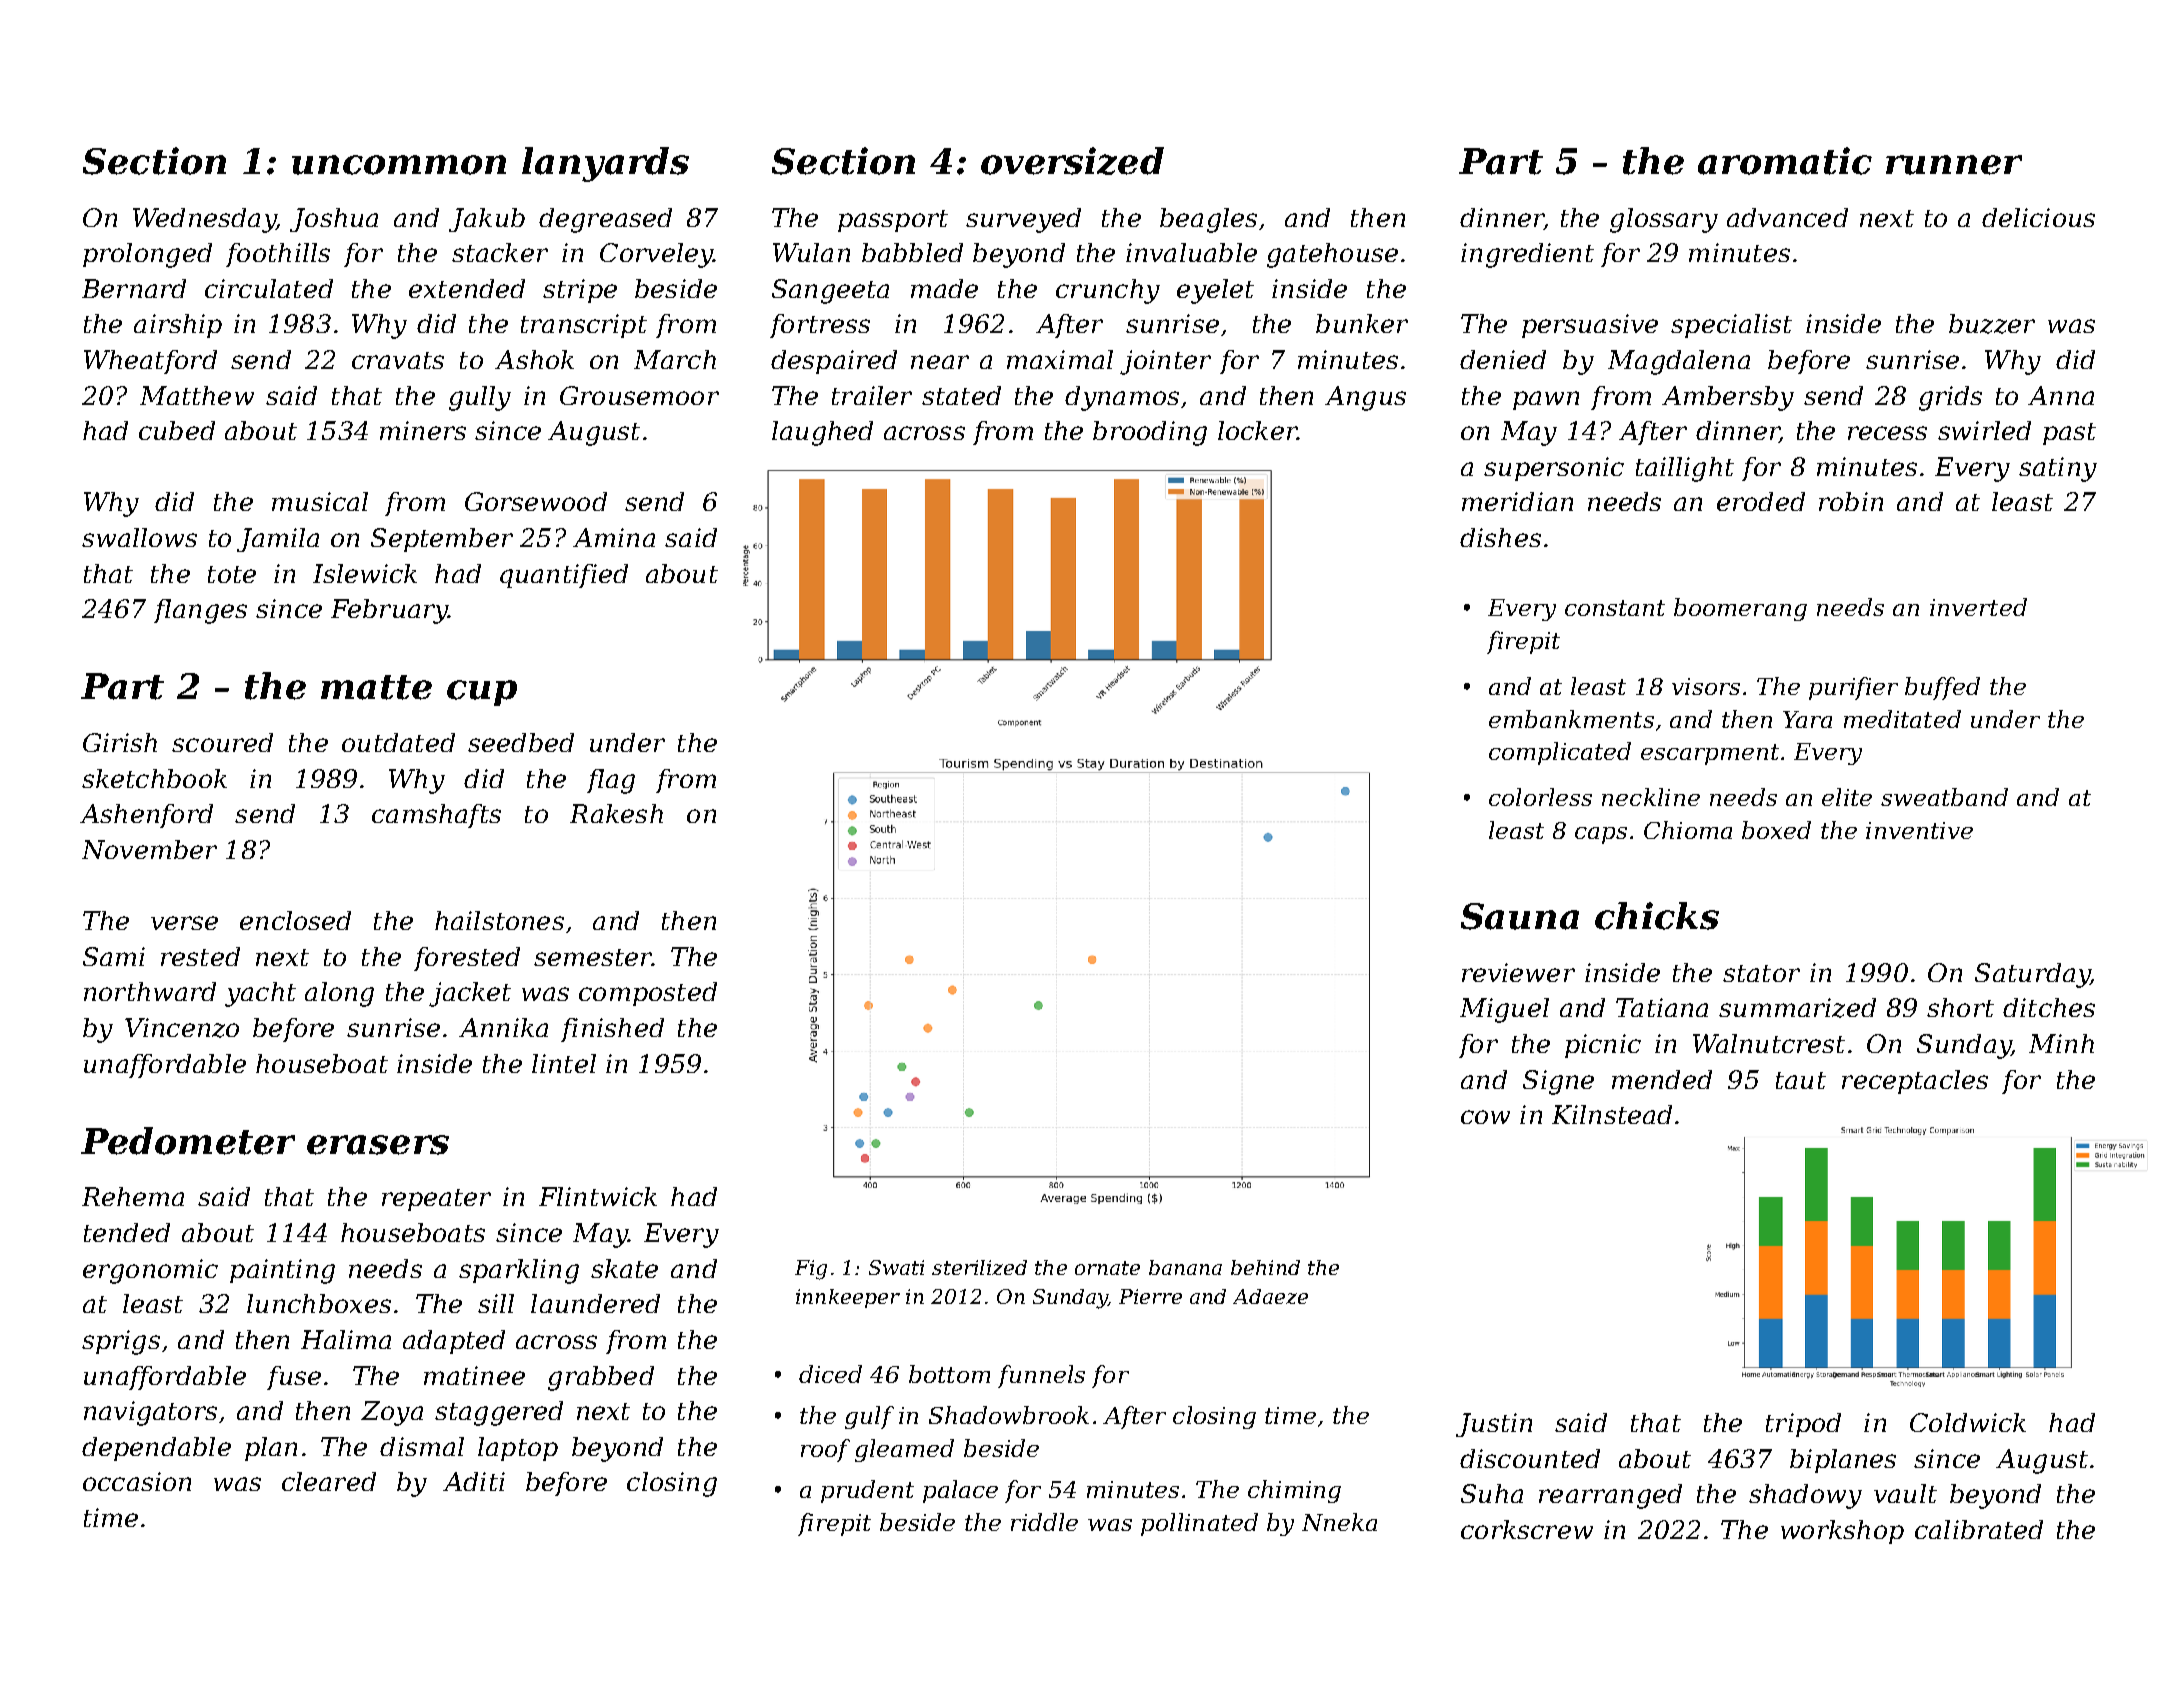 The image size is (2178, 1683). I want to click on beagles, so click(1208, 220).
